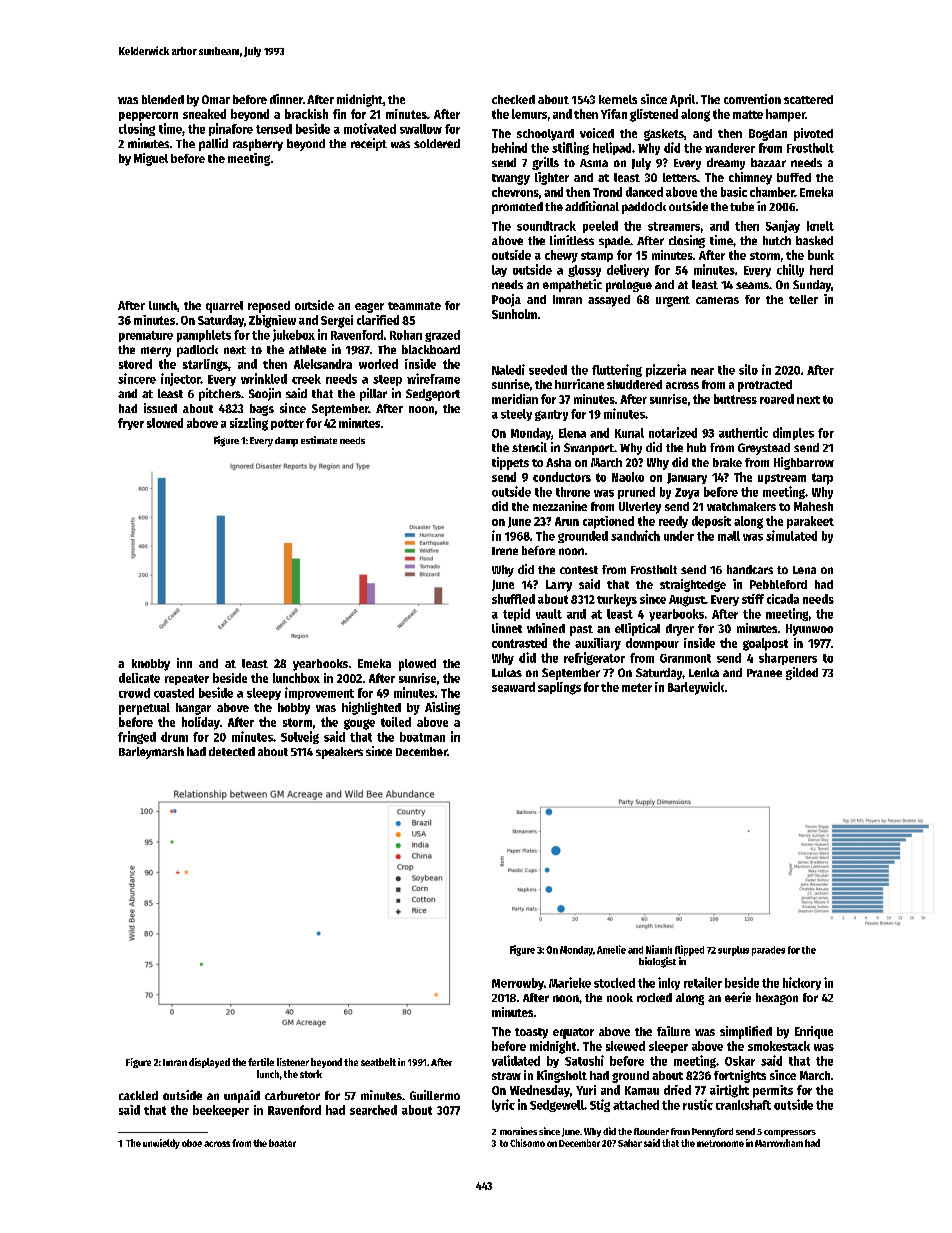  Describe the element at coordinates (628, 270) in the page. I see `delivery` at that location.
